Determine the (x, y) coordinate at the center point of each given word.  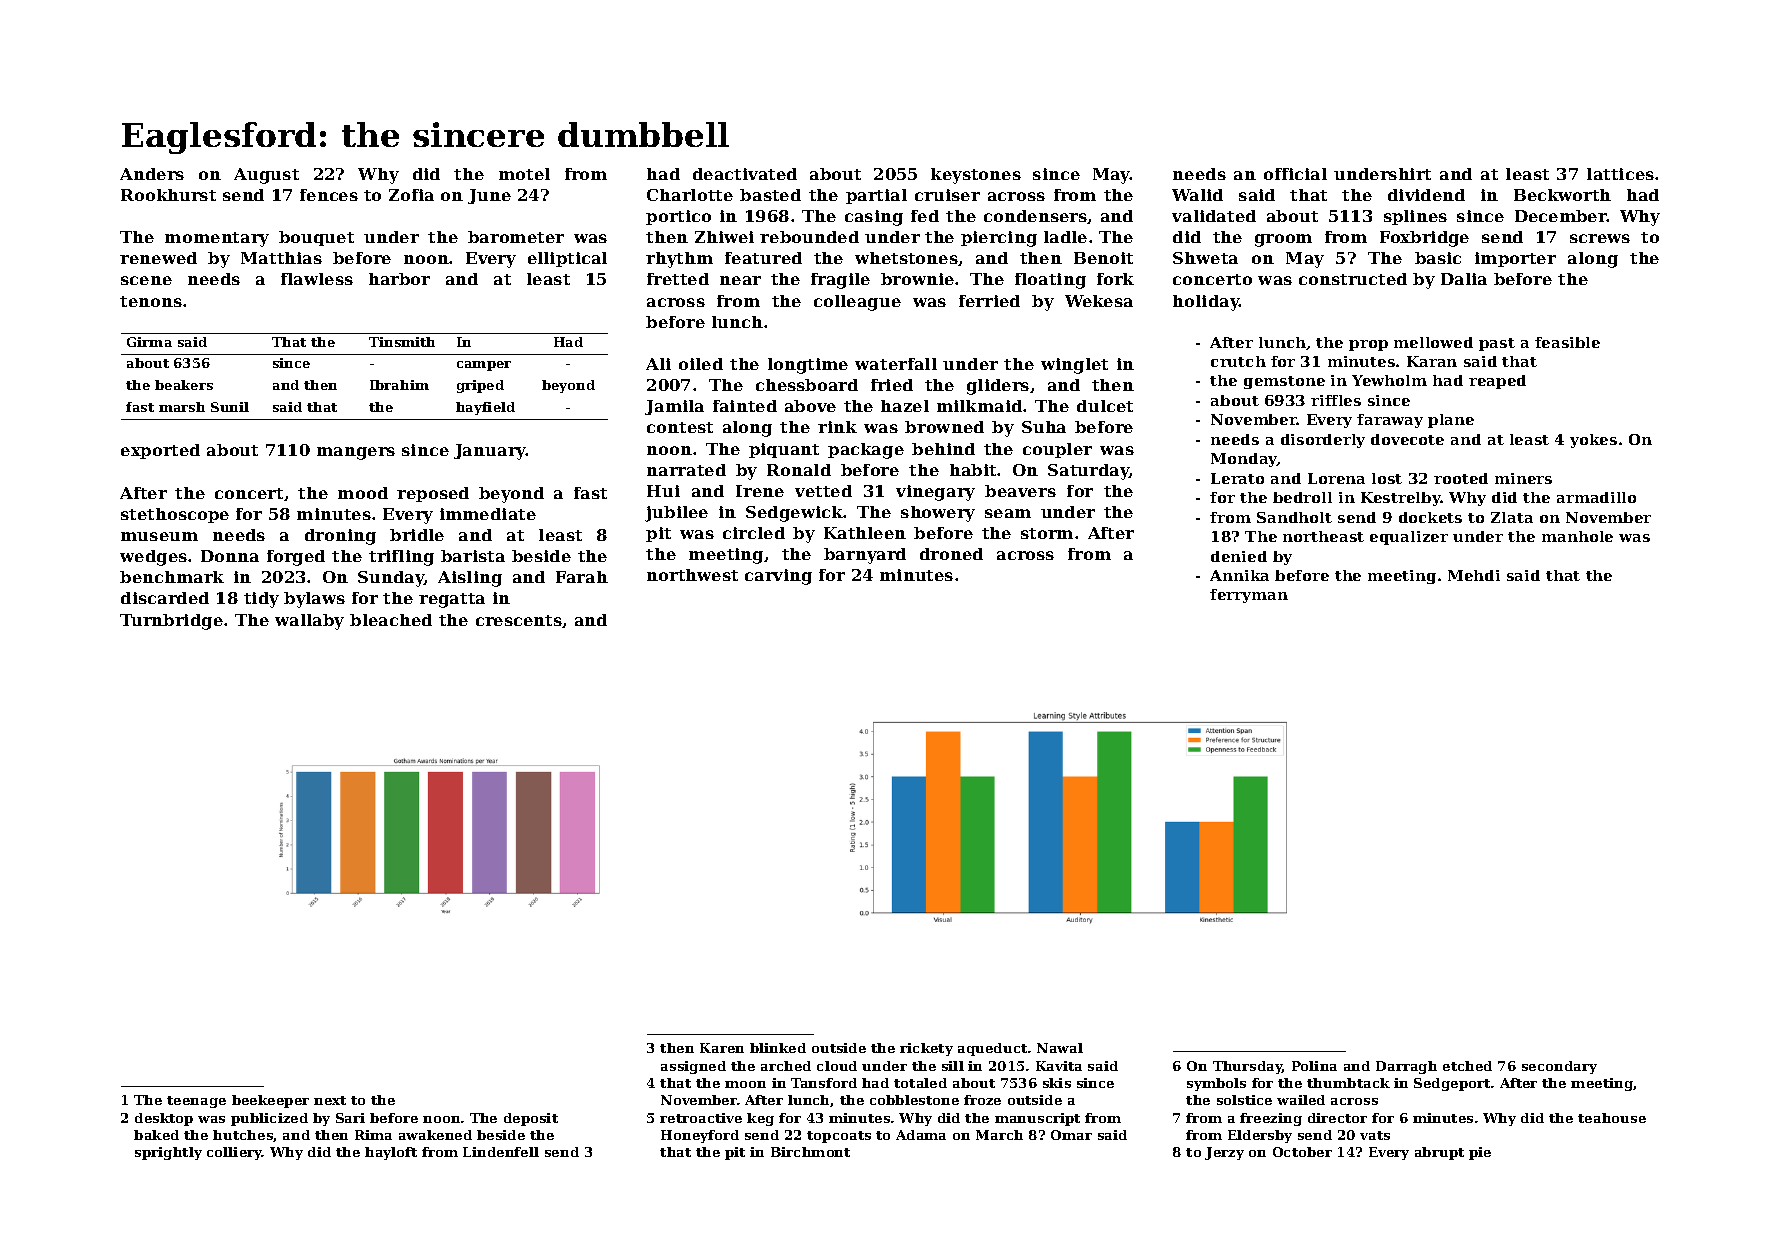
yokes (1593, 441)
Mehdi (1474, 575)
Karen (722, 1048)
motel (524, 174)
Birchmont (810, 1152)
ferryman (1249, 596)
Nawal (1060, 1048)
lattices (1620, 174)
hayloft (391, 1153)
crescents (519, 620)
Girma (149, 342)
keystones (976, 176)
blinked (778, 1048)
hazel (905, 406)
